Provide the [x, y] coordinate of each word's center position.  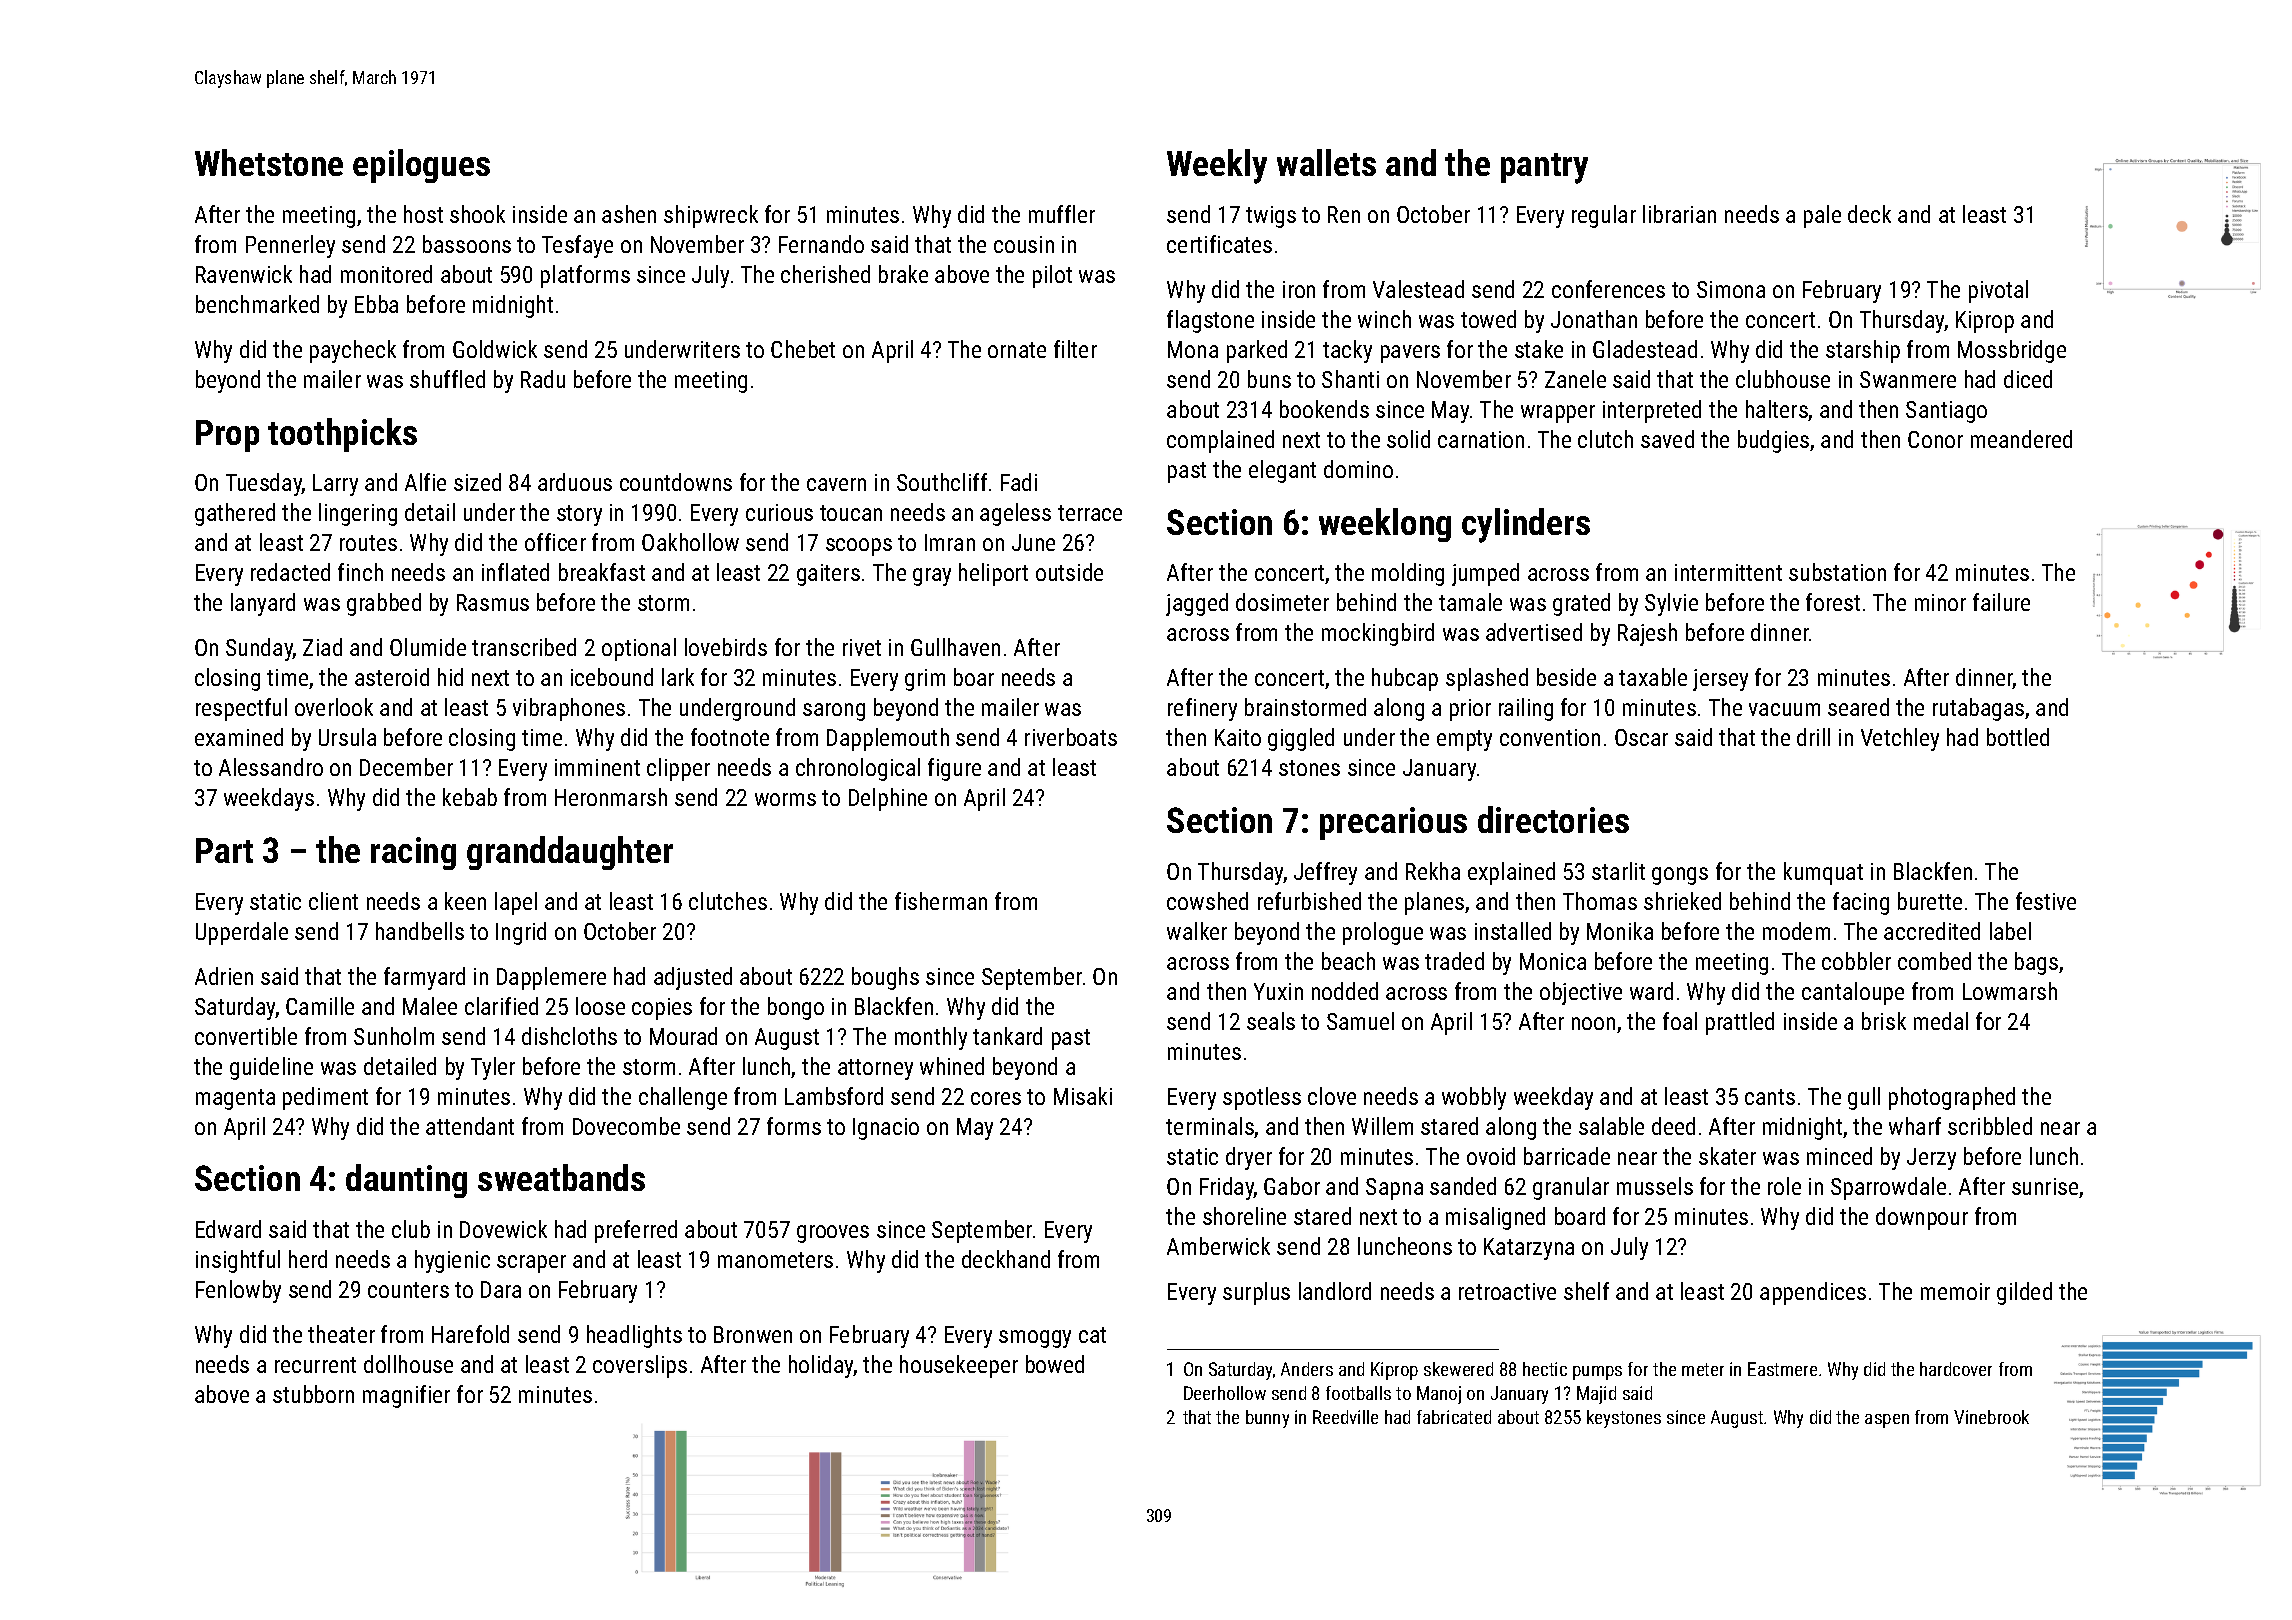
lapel [516, 903]
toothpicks [342, 435]
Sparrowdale [1888, 1188]
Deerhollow [1225, 1393]
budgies [1773, 441]
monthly [931, 1038]
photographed [1952, 1098]
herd [308, 1259]
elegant [1282, 471]
